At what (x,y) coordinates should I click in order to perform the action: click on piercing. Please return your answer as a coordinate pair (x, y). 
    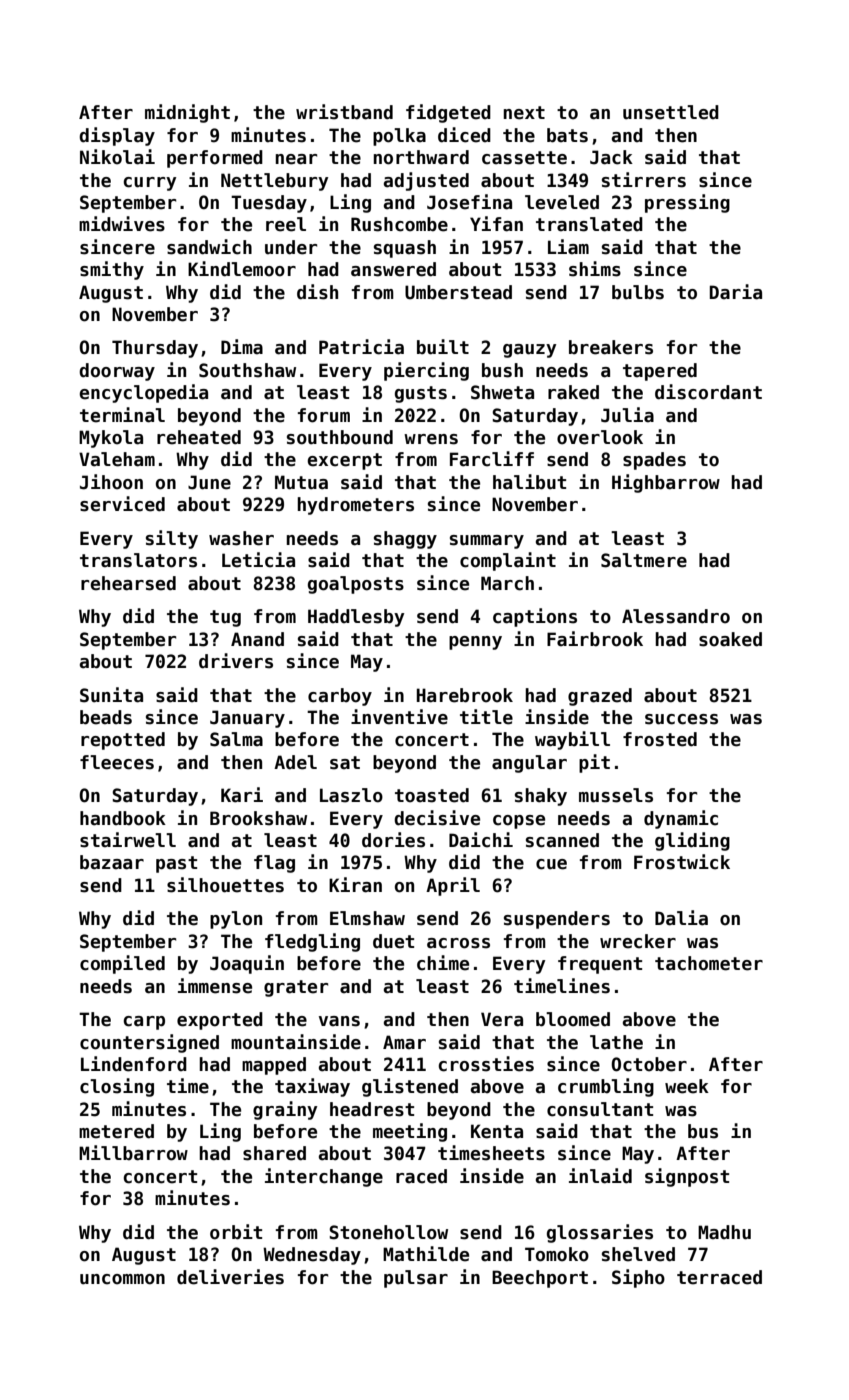
    Looking at the image, I should click on (426, 371).
